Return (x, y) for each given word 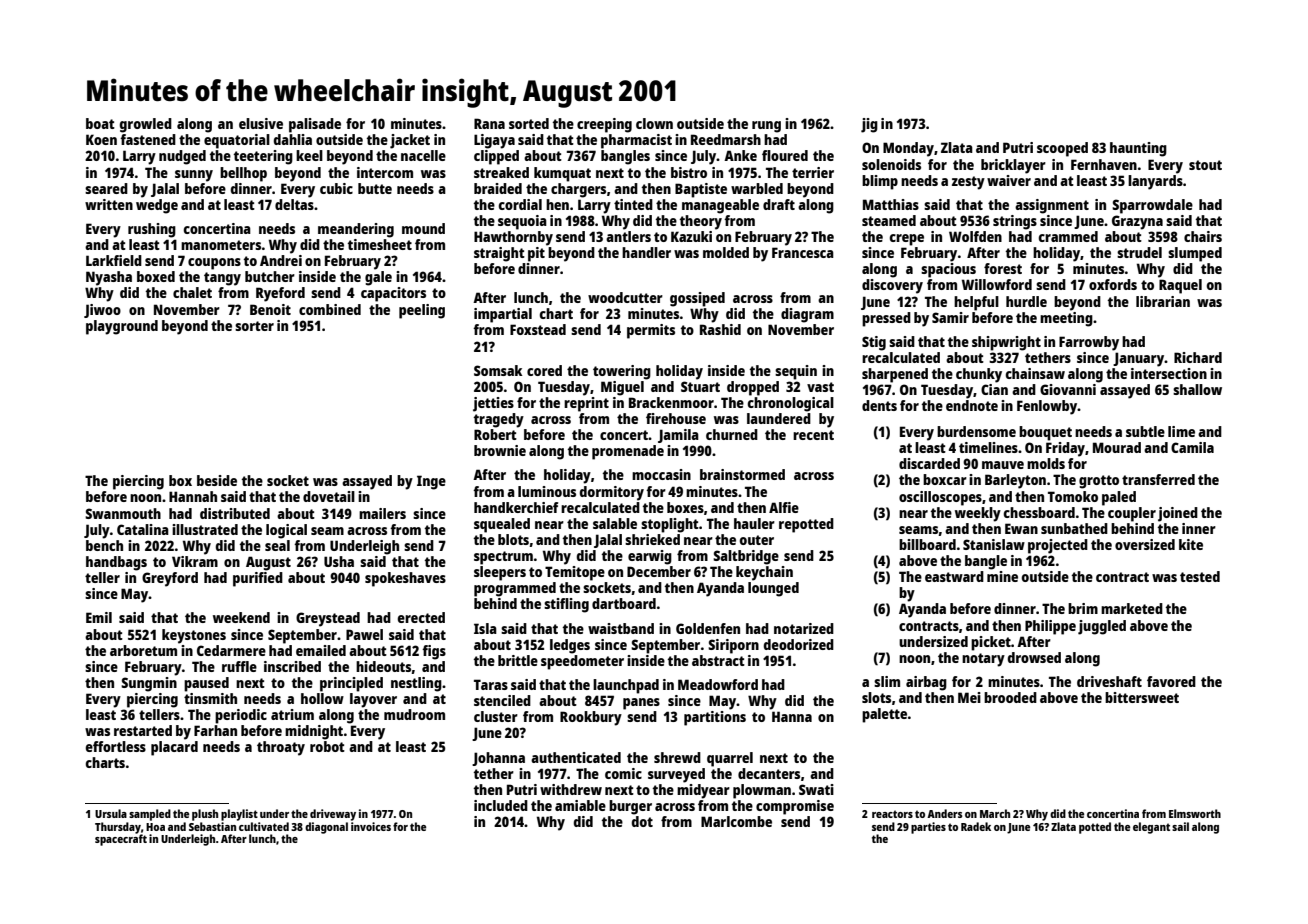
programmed (515, 589)
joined (1178, 514)
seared (106, 188)
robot (327, 746)
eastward (954, 576)
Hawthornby (513, 238)
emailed (321, 650)
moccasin (661, 474)
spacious (948, 270)
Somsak (498, 370)
